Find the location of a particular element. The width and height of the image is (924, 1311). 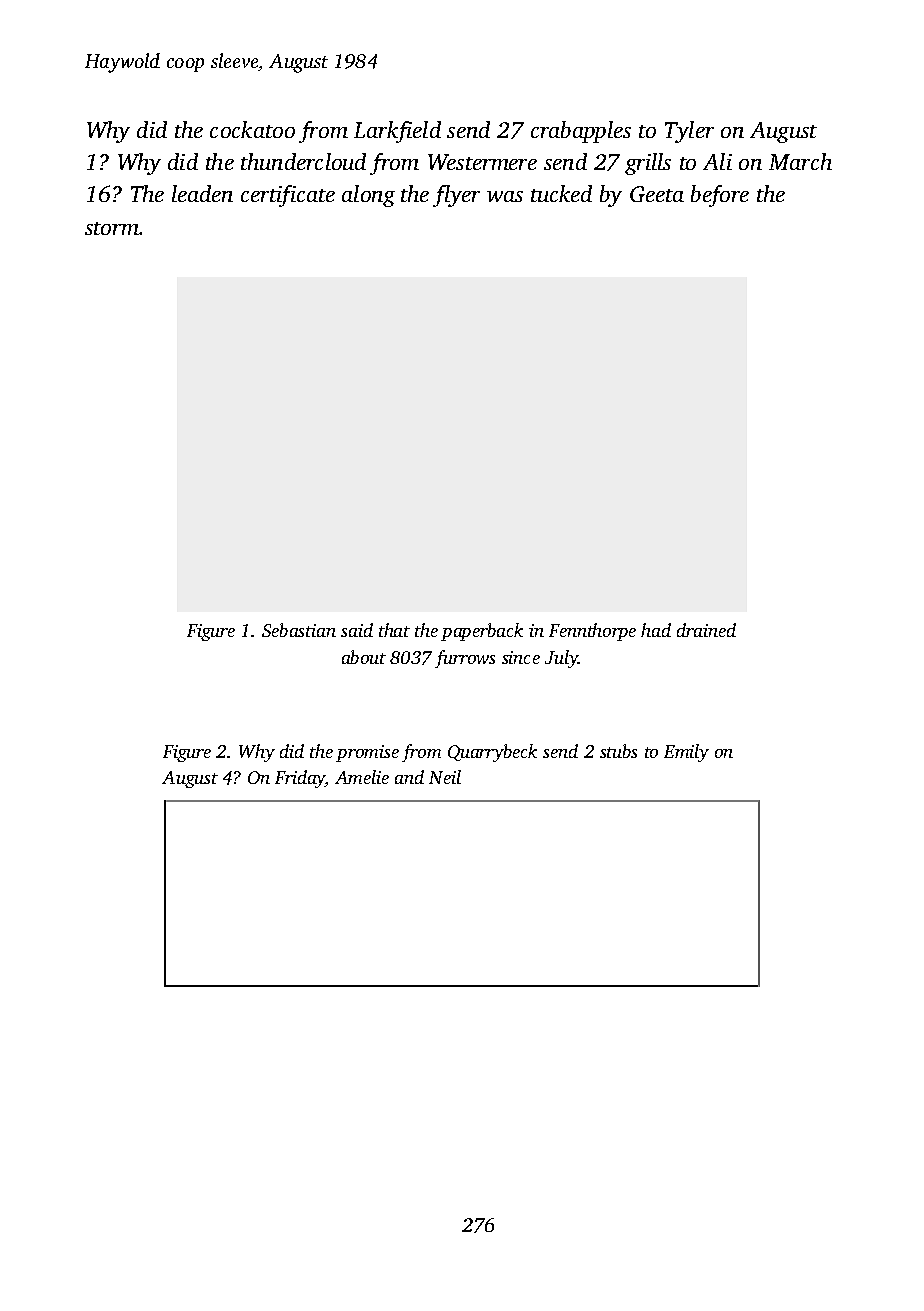

storm is located at coordinates (112, 228).
